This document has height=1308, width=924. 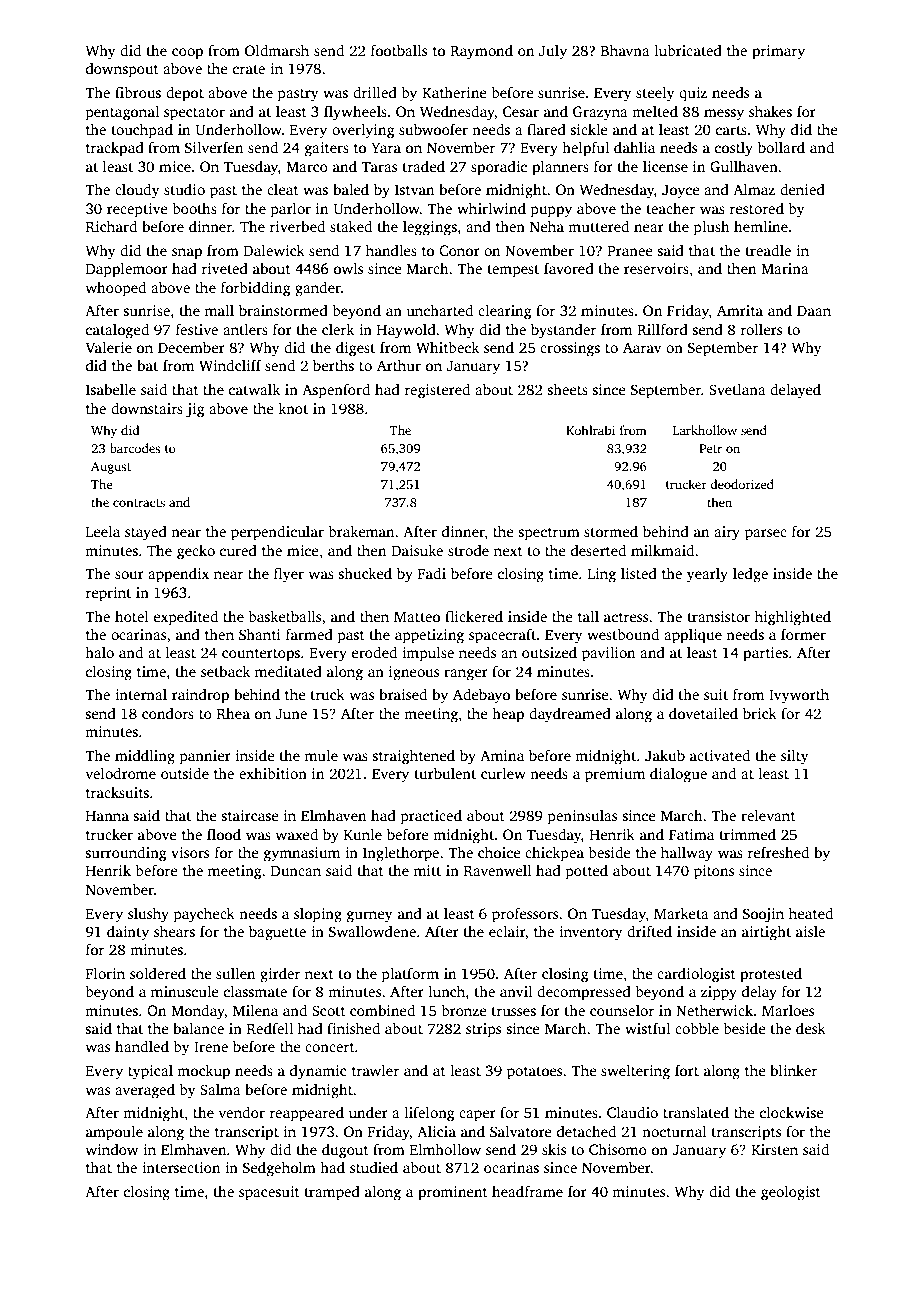 What do you see at coordinates (750, 575) in the document?
I see `ledge` at bounding box center [750, 575].
